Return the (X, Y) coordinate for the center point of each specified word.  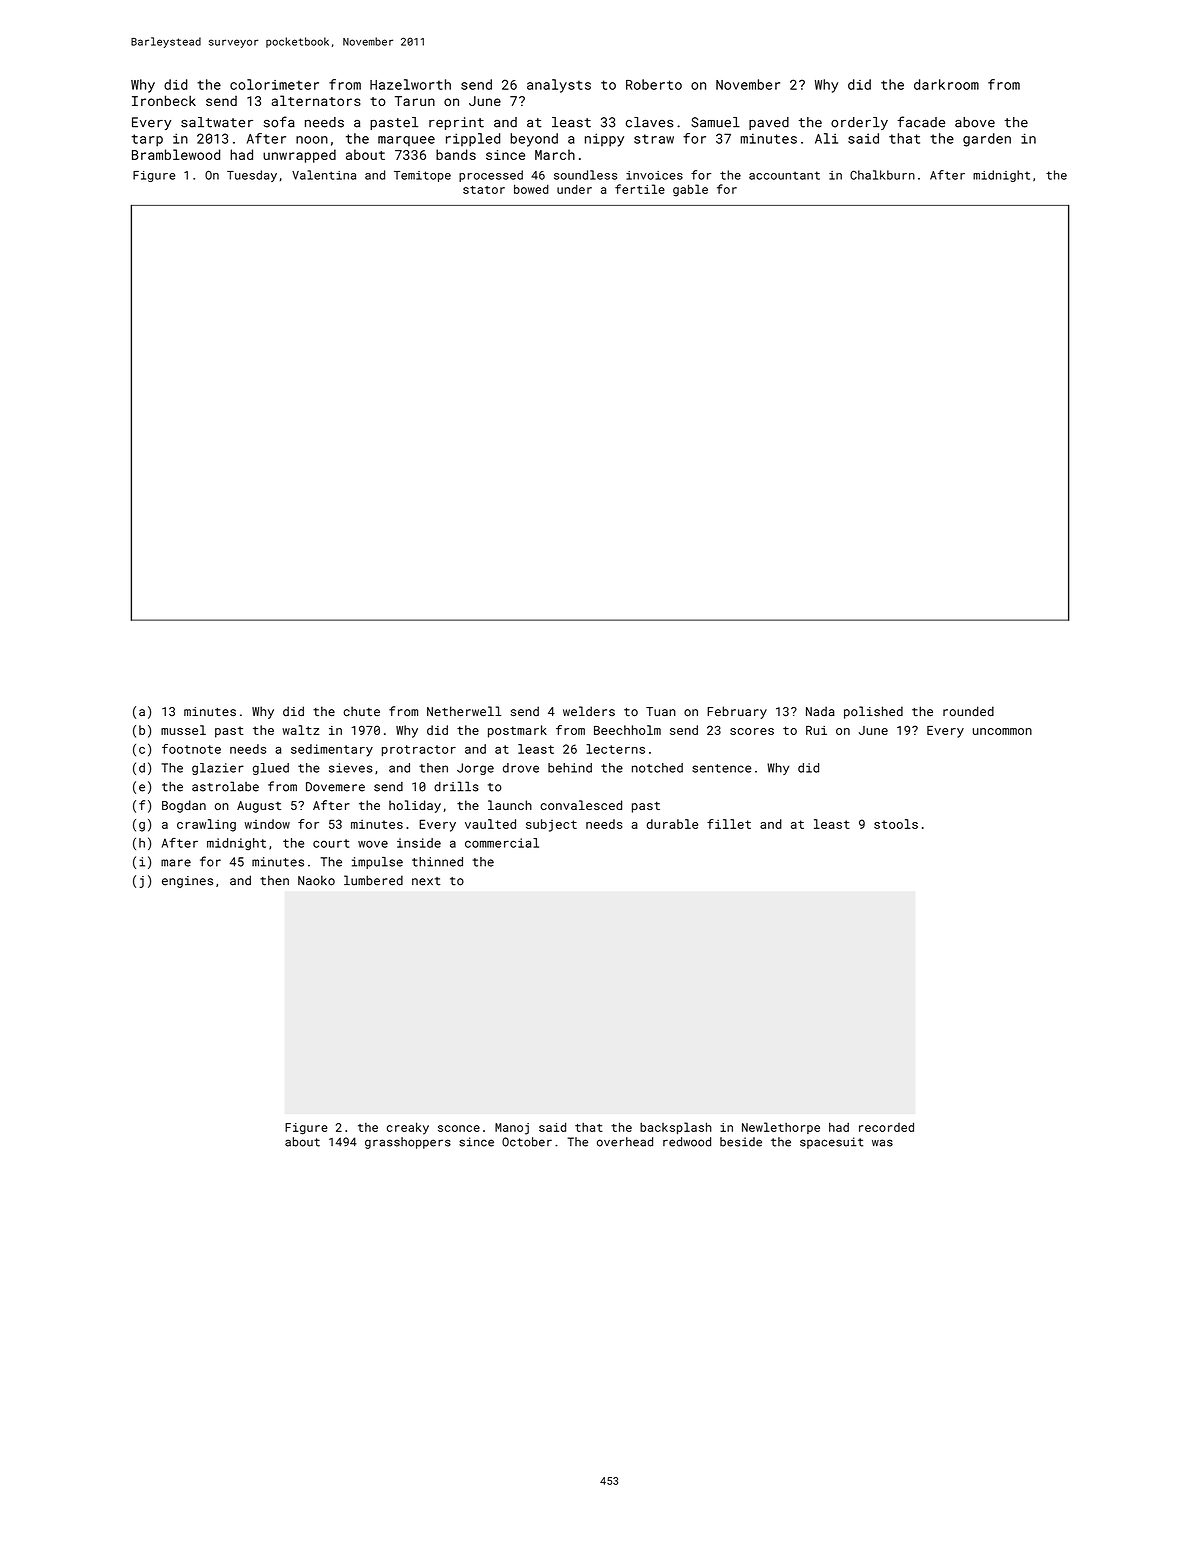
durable (672, 824)
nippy (604, 140)
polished (873, 712)
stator (484, 190)
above (975, 122)
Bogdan (184, 806)
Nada (820, 711)
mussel (183, 730)
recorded (886, 1127)
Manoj (512, 1129)
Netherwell (464, 711)
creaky (408, 1128)
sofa (279, 122)
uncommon (1002, 731)
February (737, 712)
